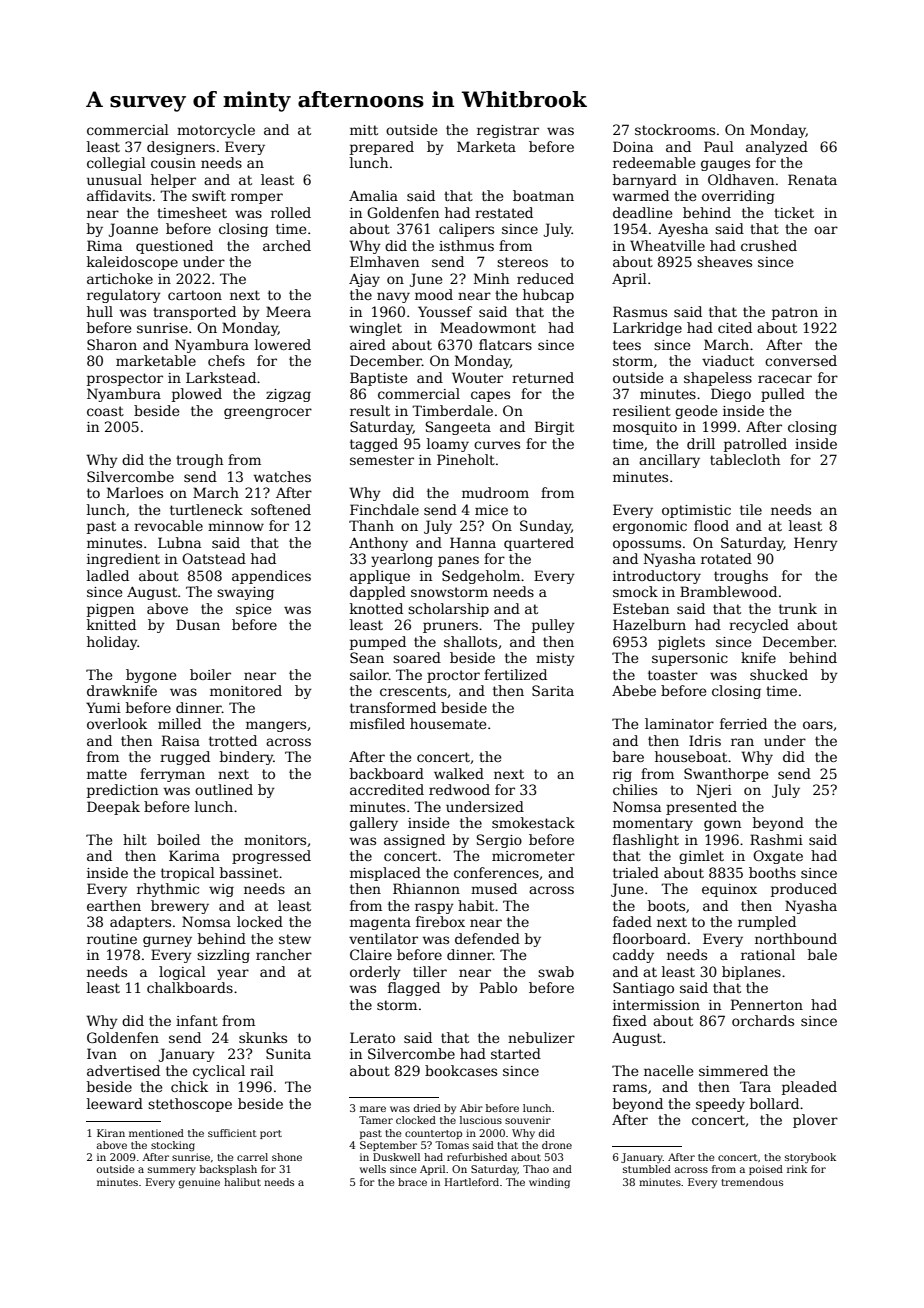  Describe the element at coordinates (375, 973) in the screenshot. I see `orderly` at that location.
